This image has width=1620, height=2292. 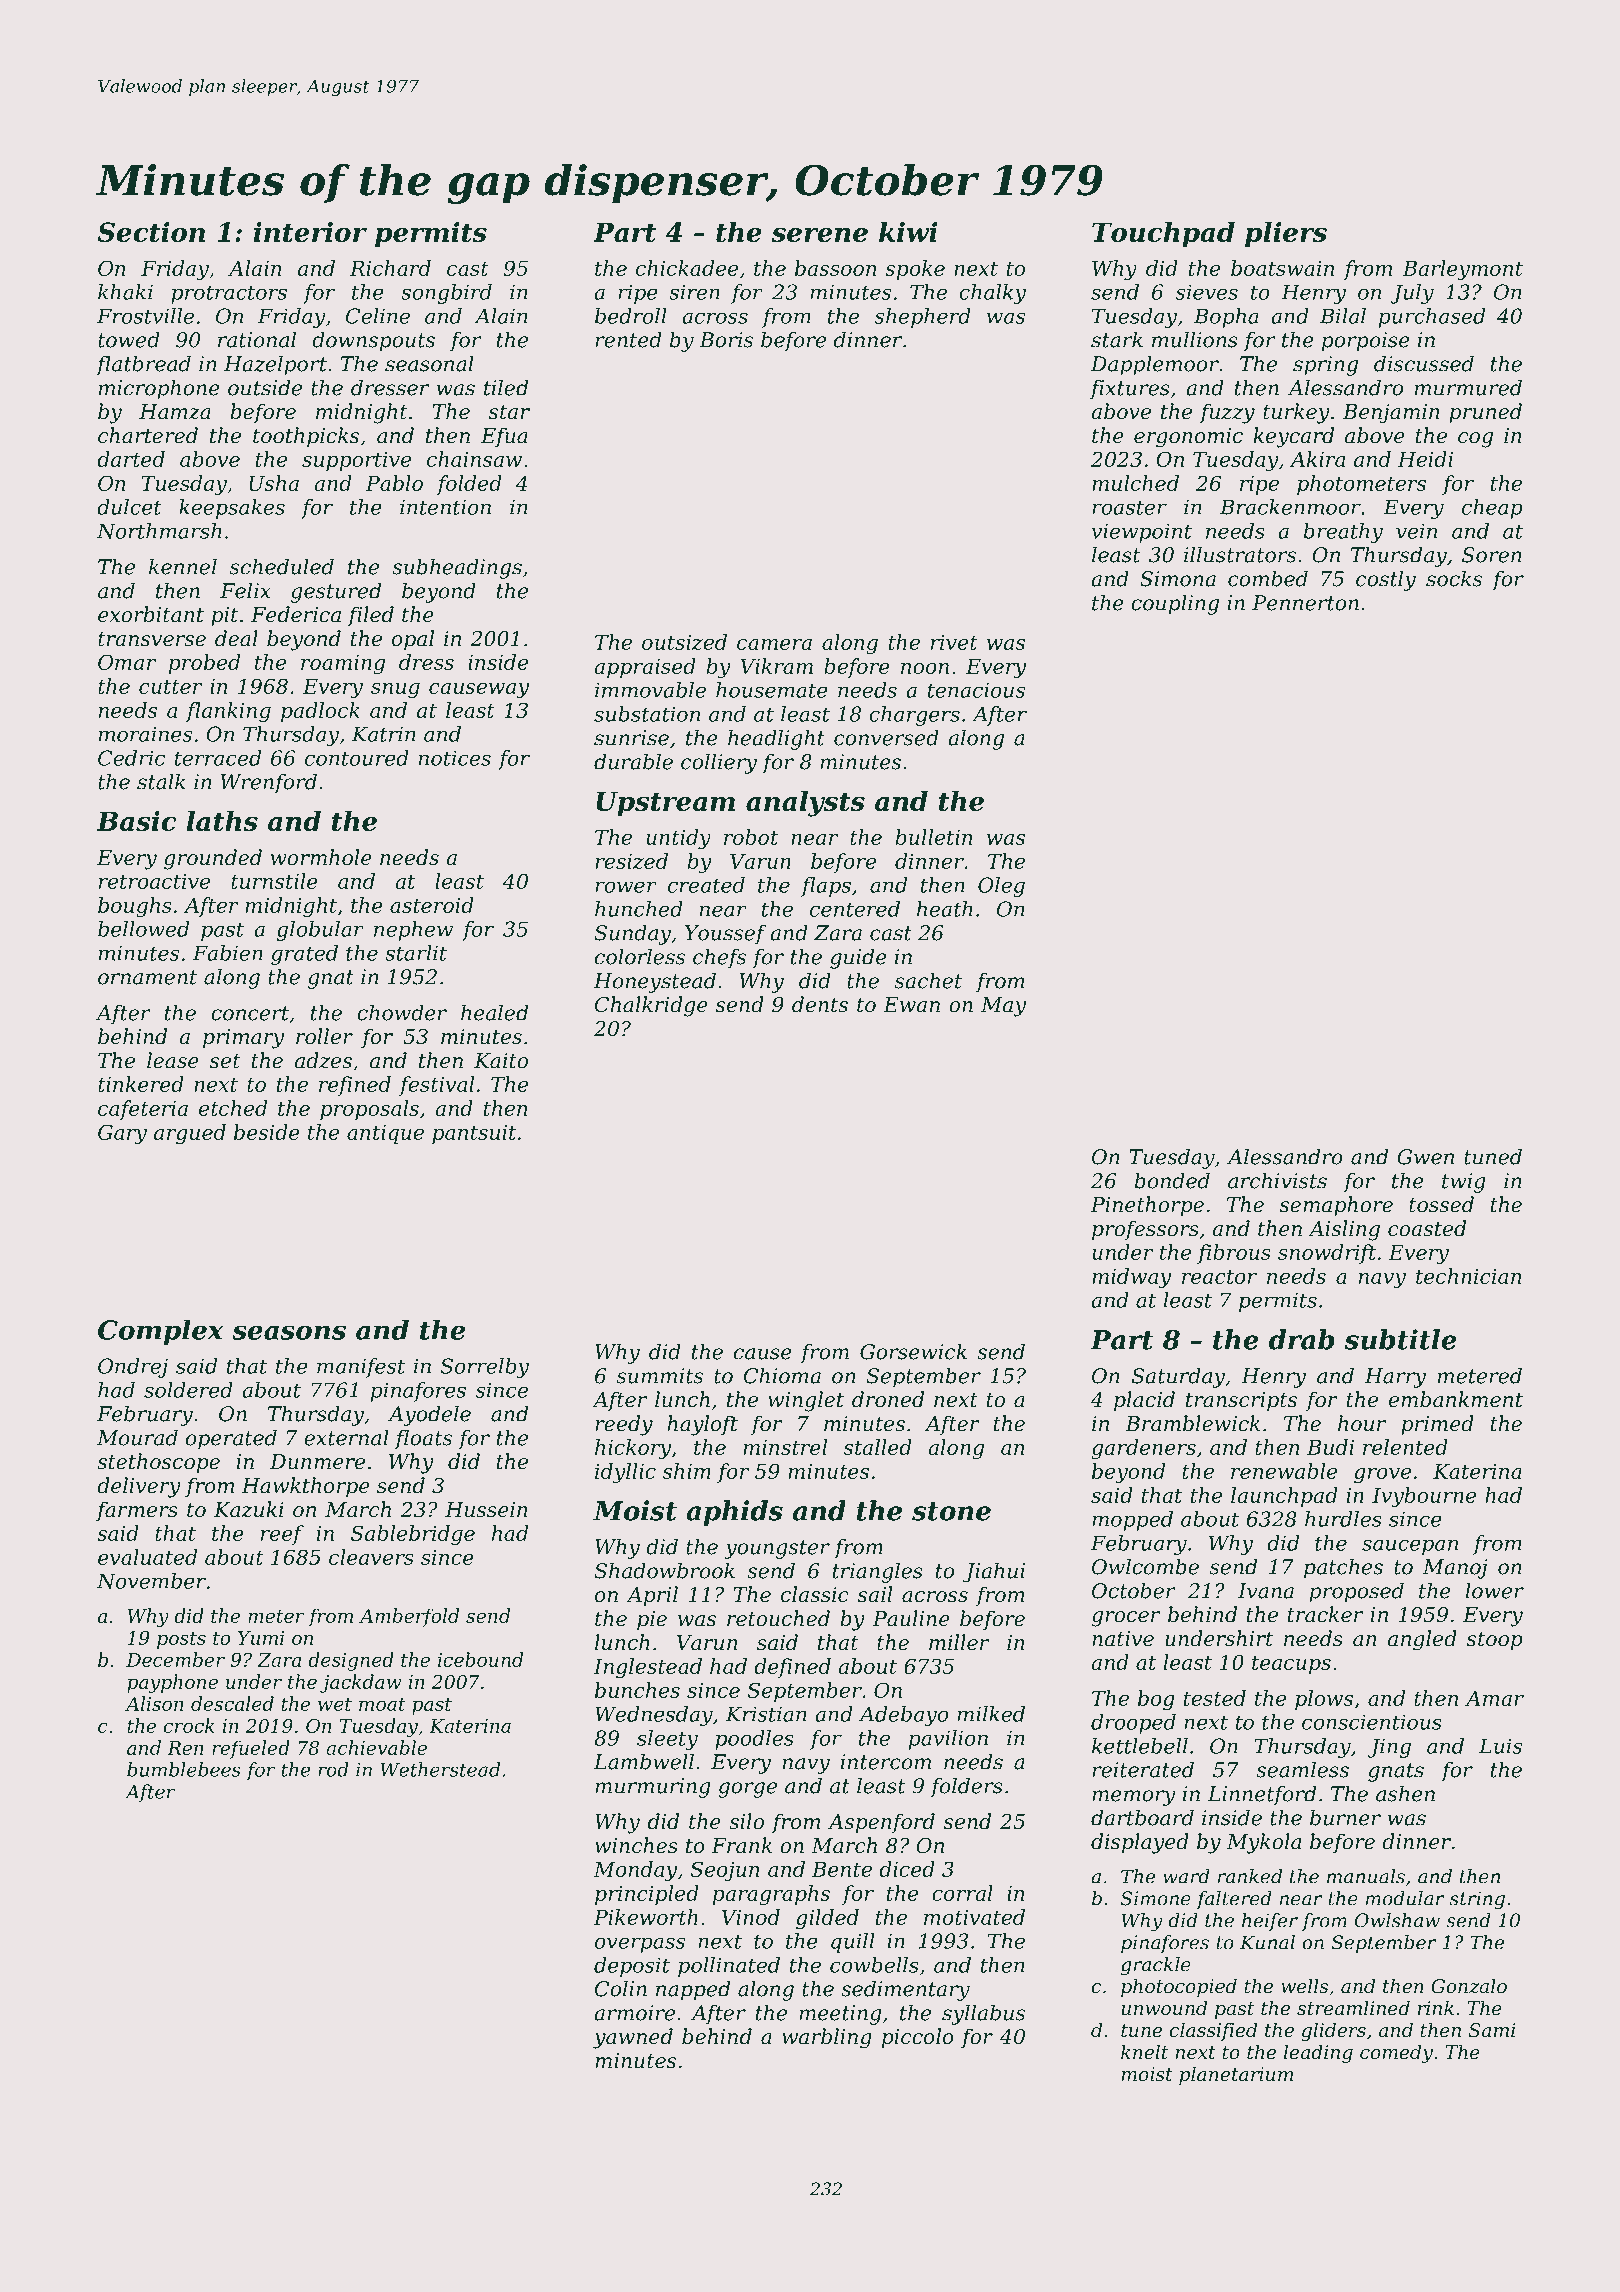 What do you see at coordinates (310, 232) in the image?
I see `interior` at bounding box center [310, 232].
